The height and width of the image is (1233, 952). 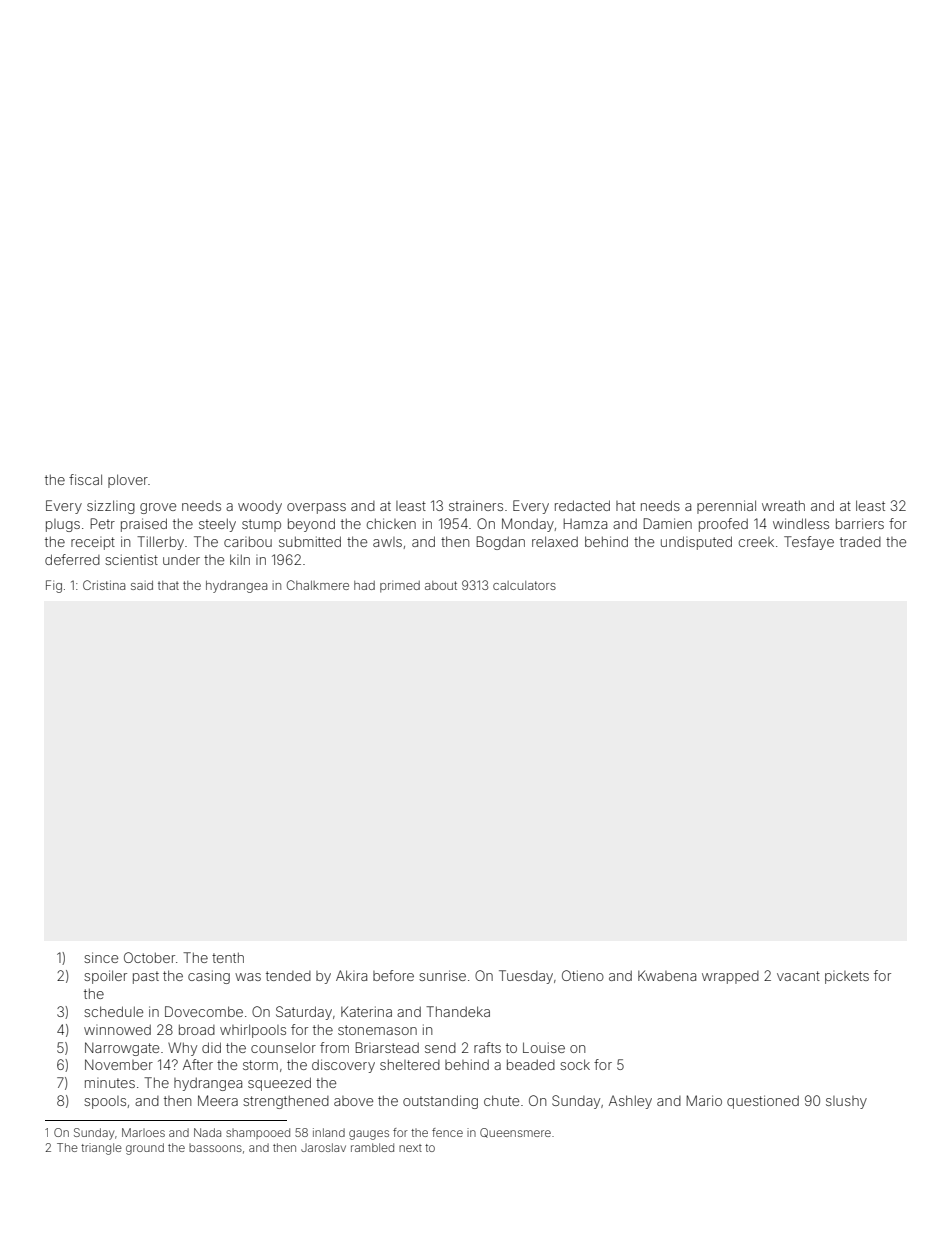 What do you see at coordinates (860, 542) in the image?
I see `traded` at bounding box center [860, 542].
